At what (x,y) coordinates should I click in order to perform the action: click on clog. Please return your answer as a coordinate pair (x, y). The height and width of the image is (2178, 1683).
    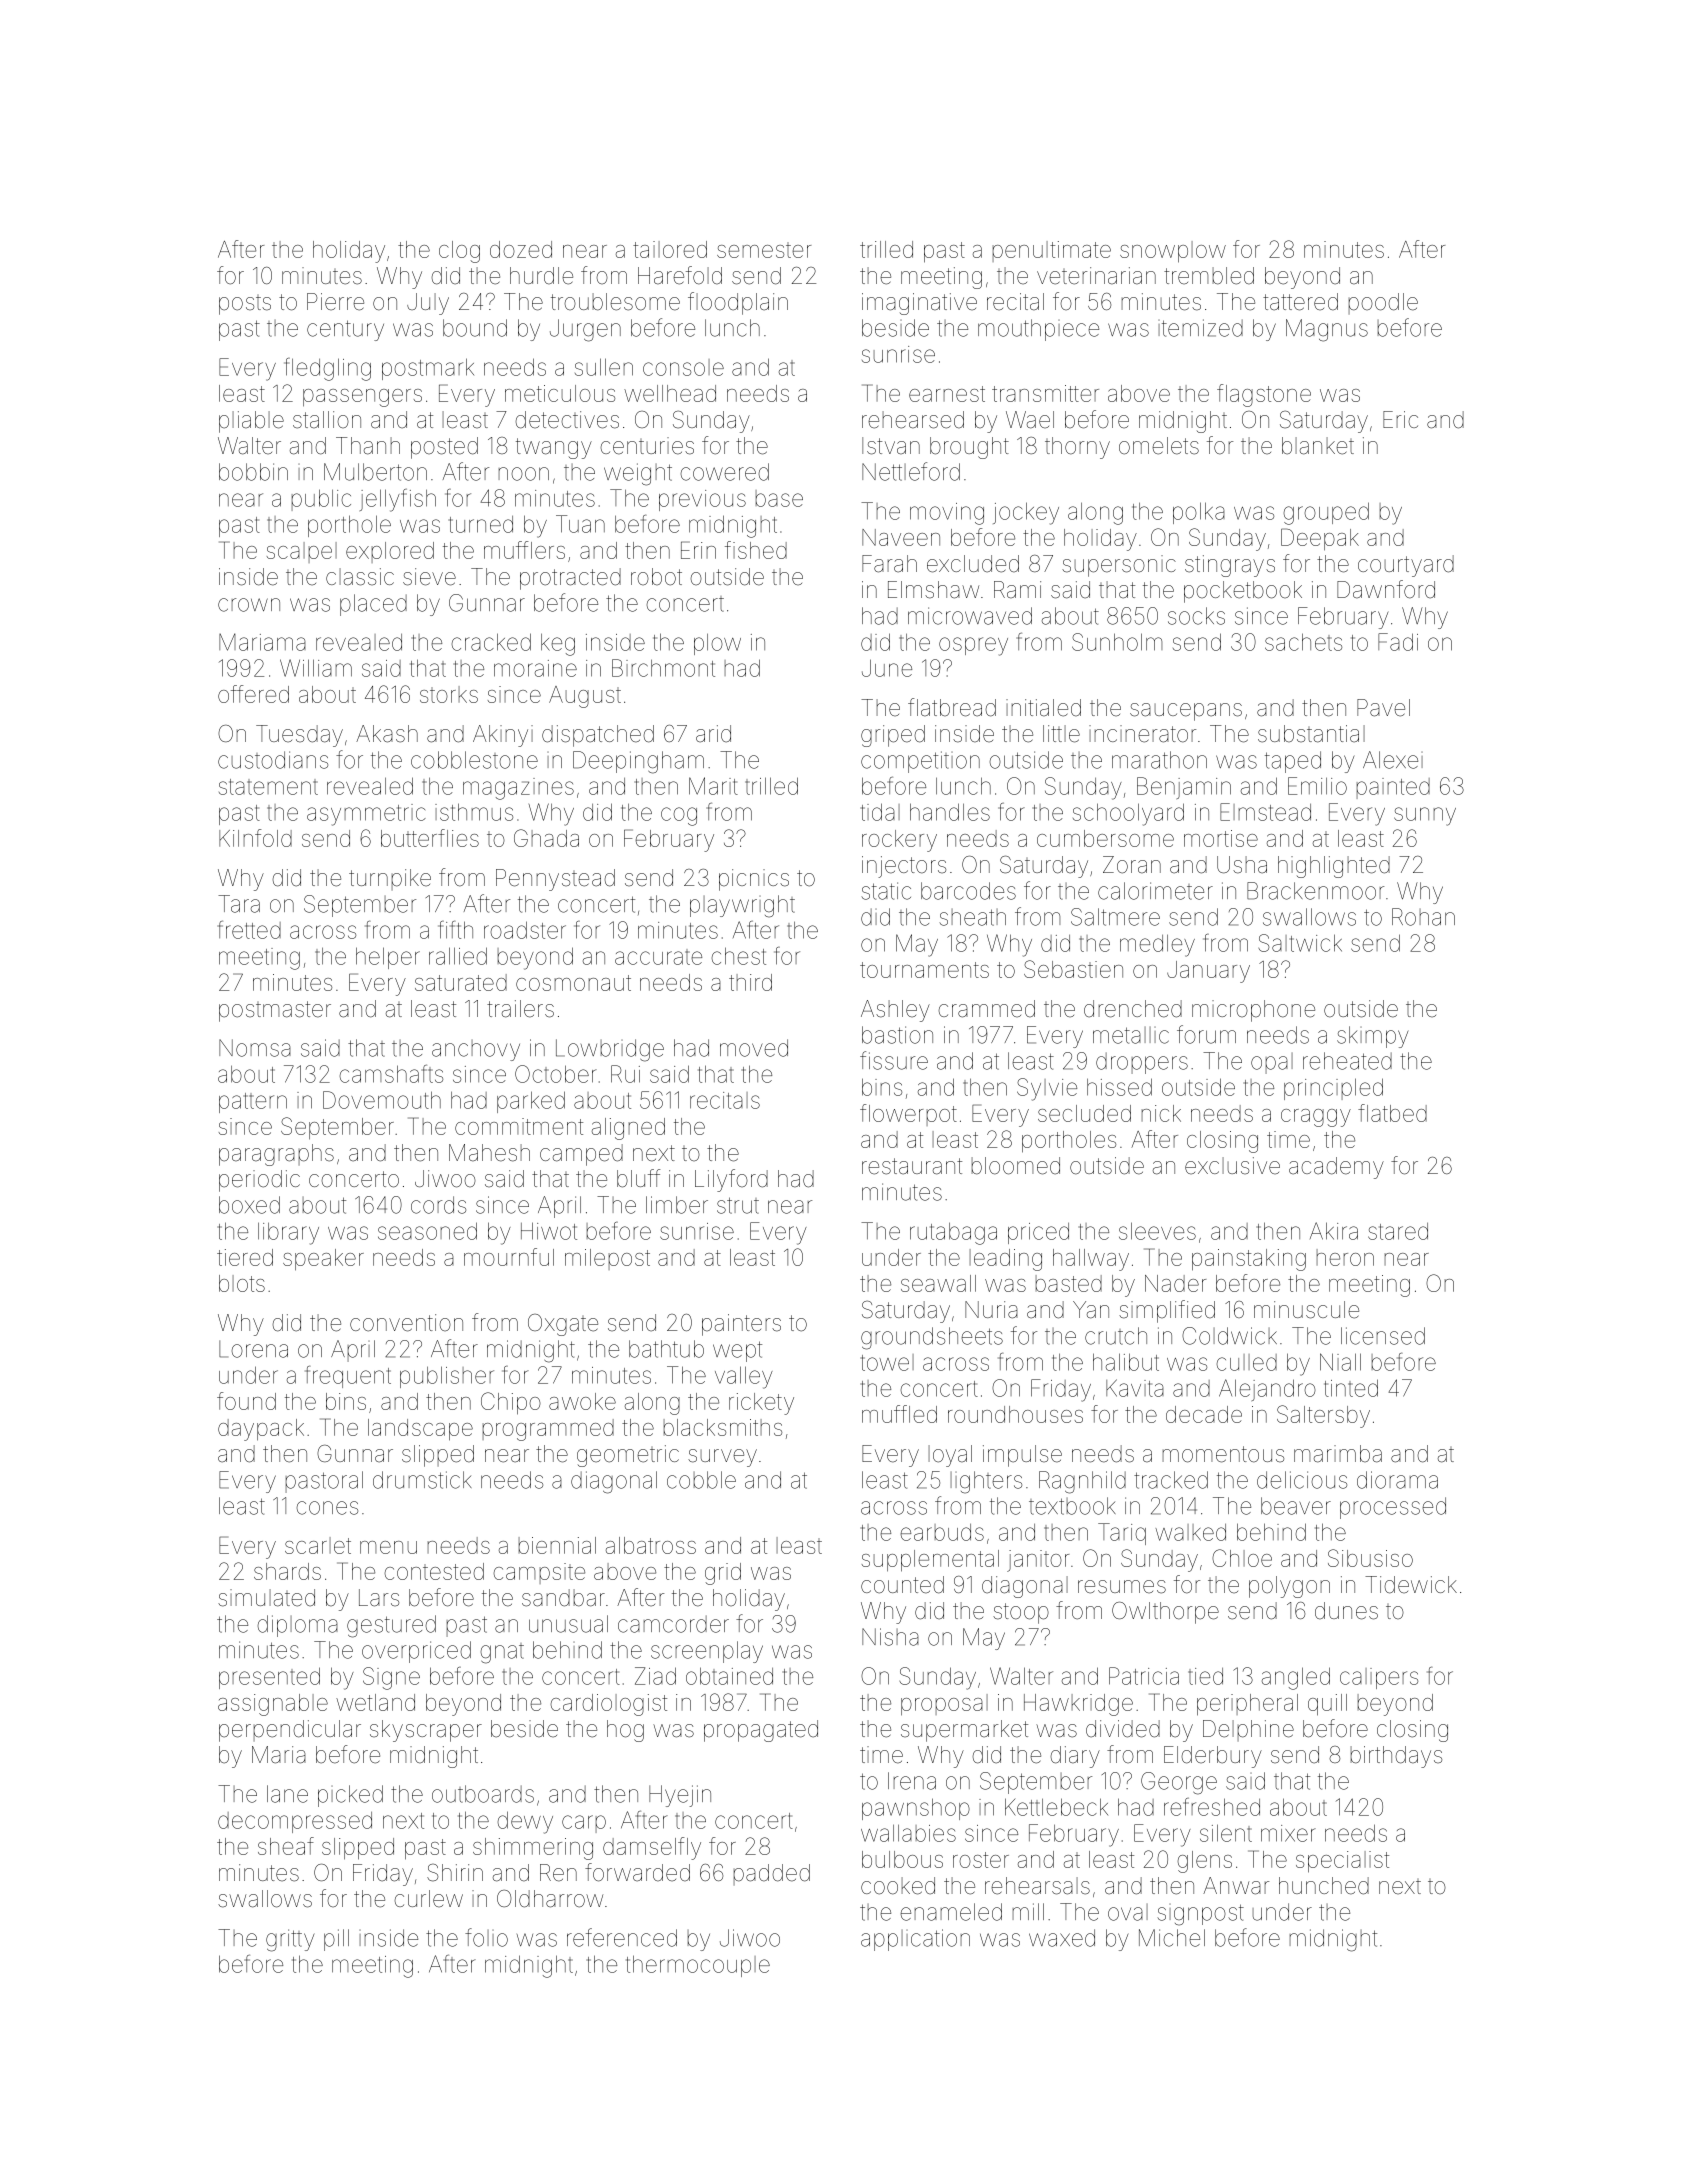
    Looking at the image, I should click on (459, 252).
